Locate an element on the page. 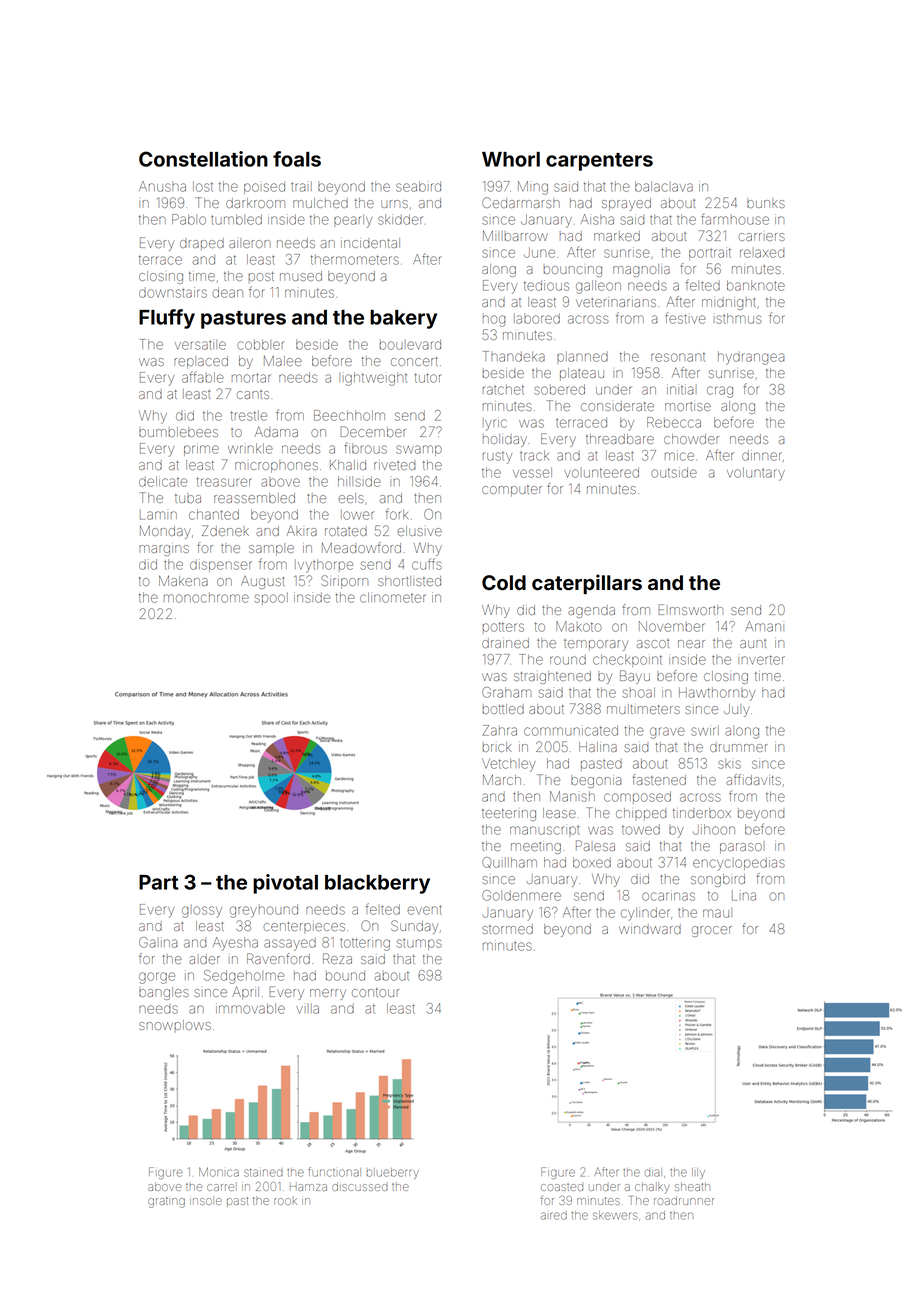 Image resolution: width=924 pixels, height=1314 pixels. mice is located at coordinates (679, 455).
